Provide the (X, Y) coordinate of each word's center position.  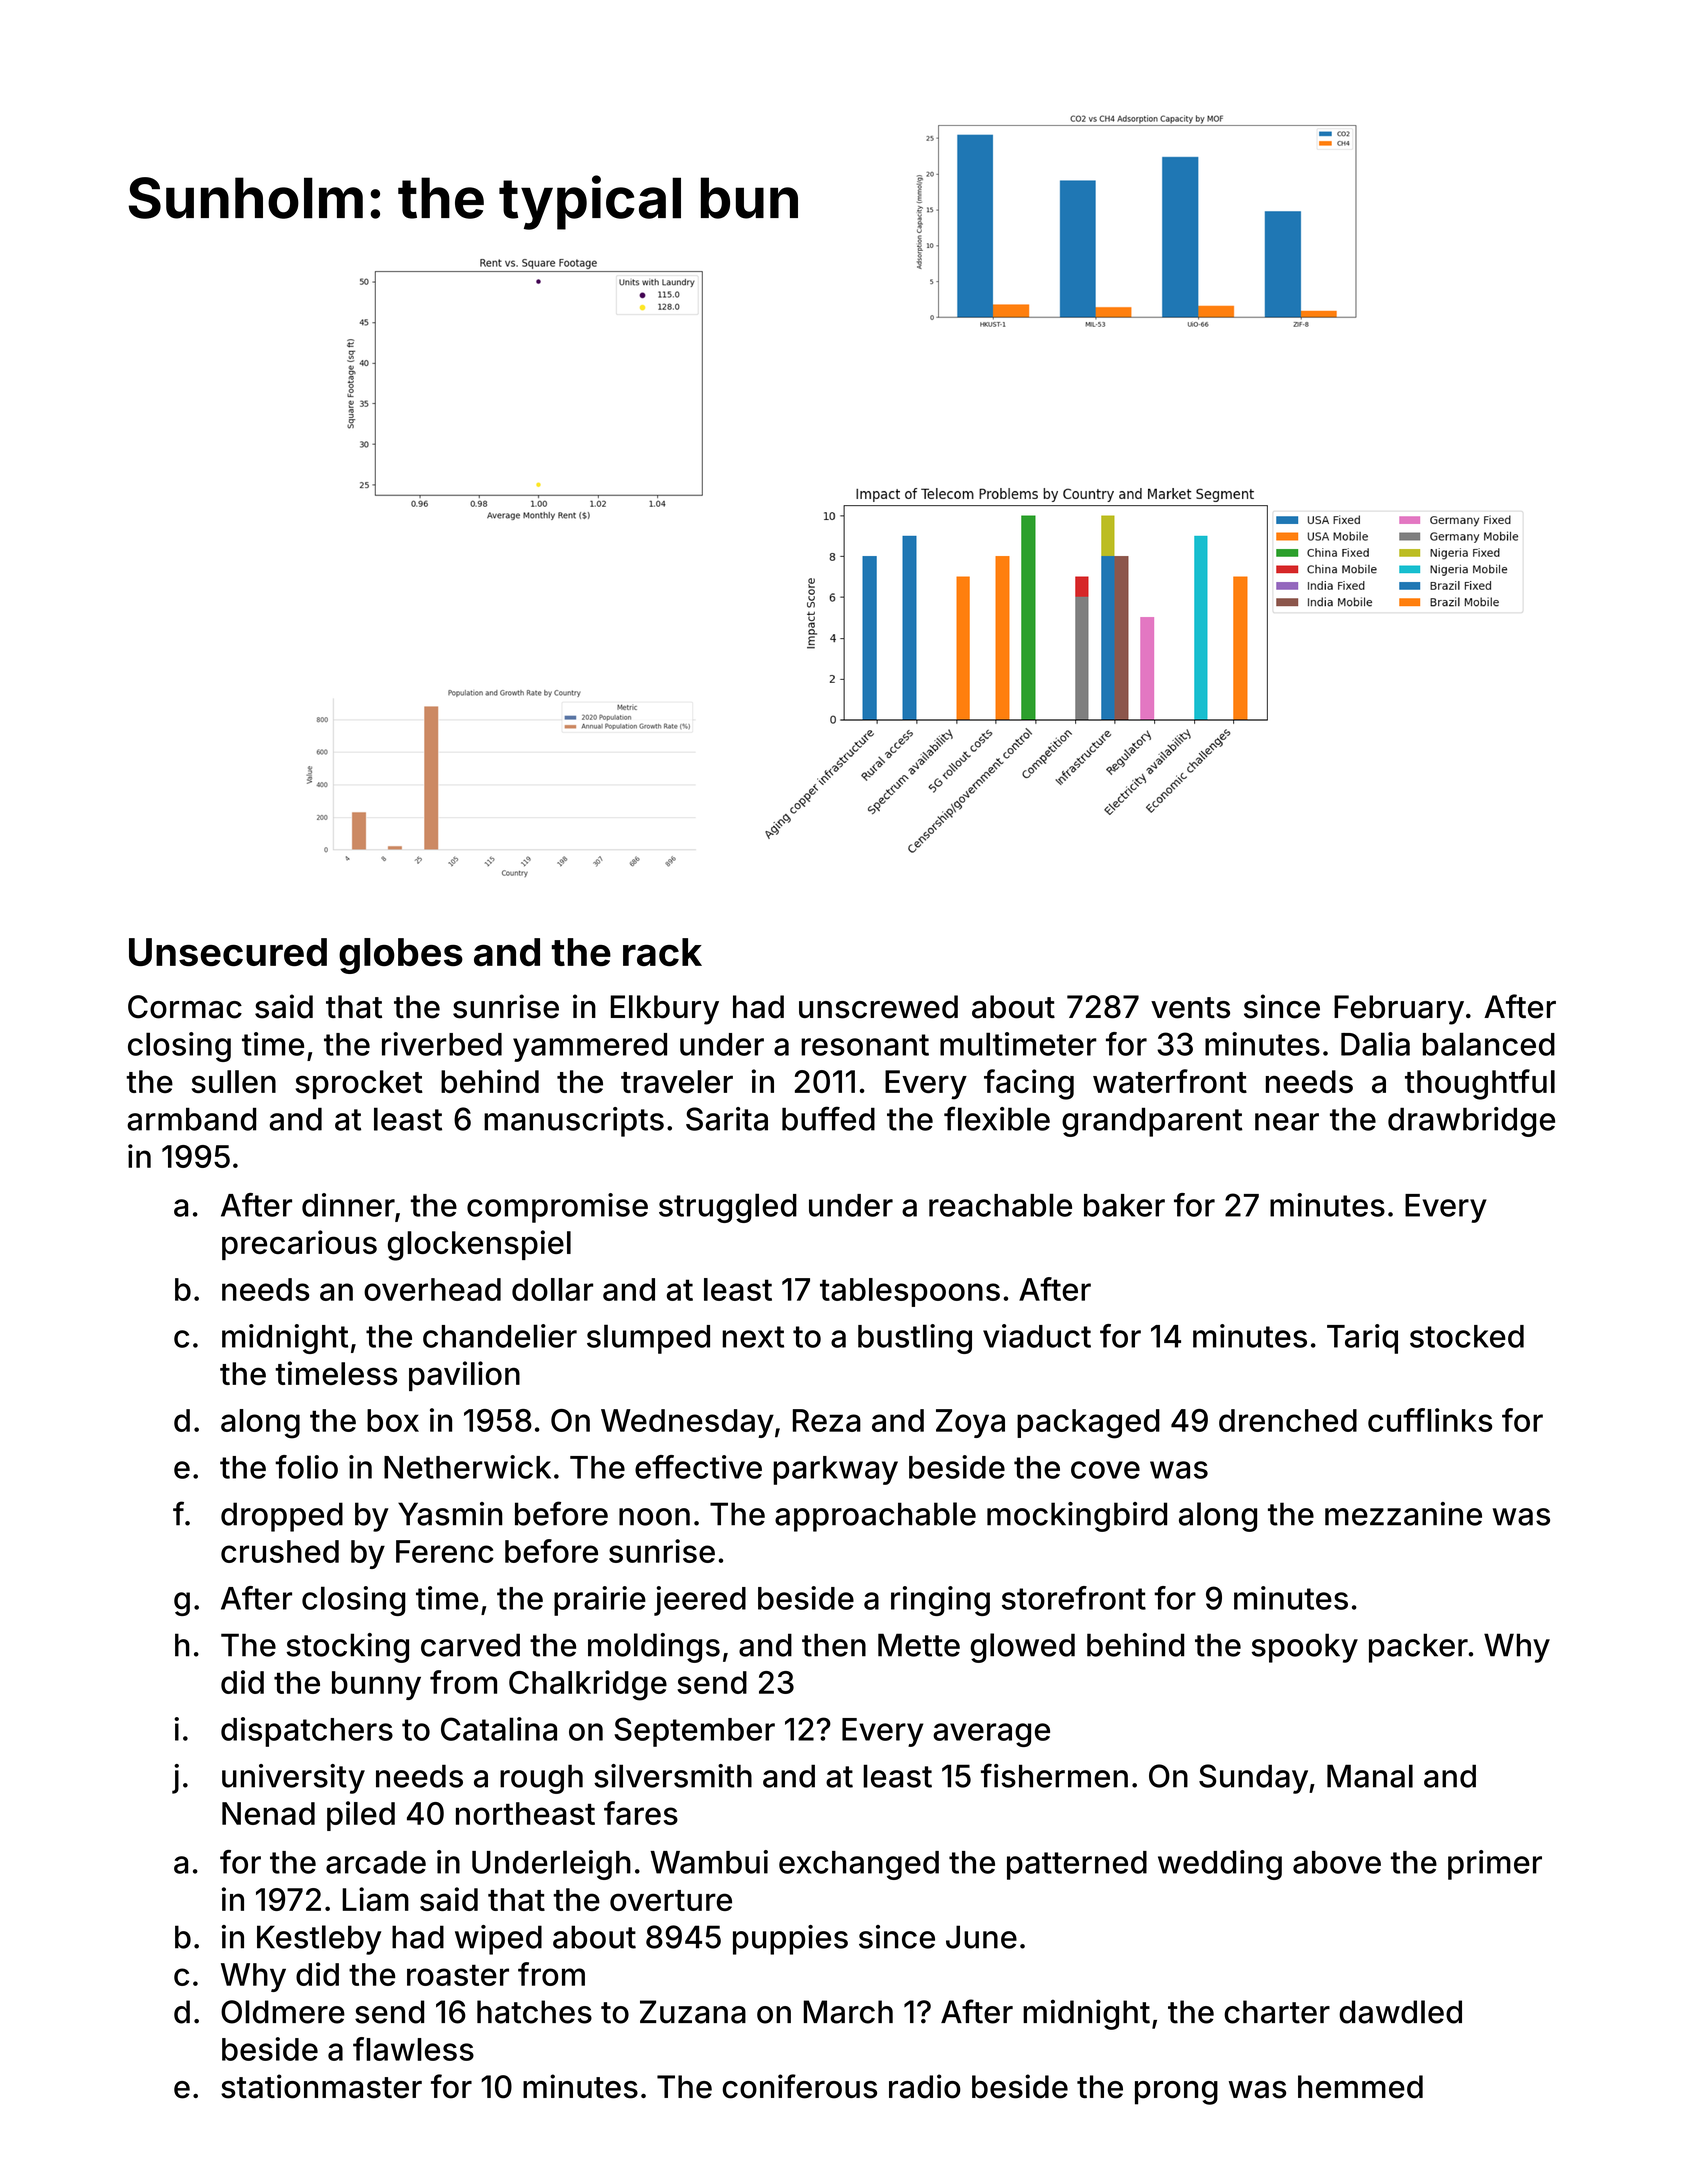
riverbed (442, 1044)
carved (470, 1645)
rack (662, 952)
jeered (700, 1601)
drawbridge (1471, 1122)
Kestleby (319, 1940)
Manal (1370, 1776)
